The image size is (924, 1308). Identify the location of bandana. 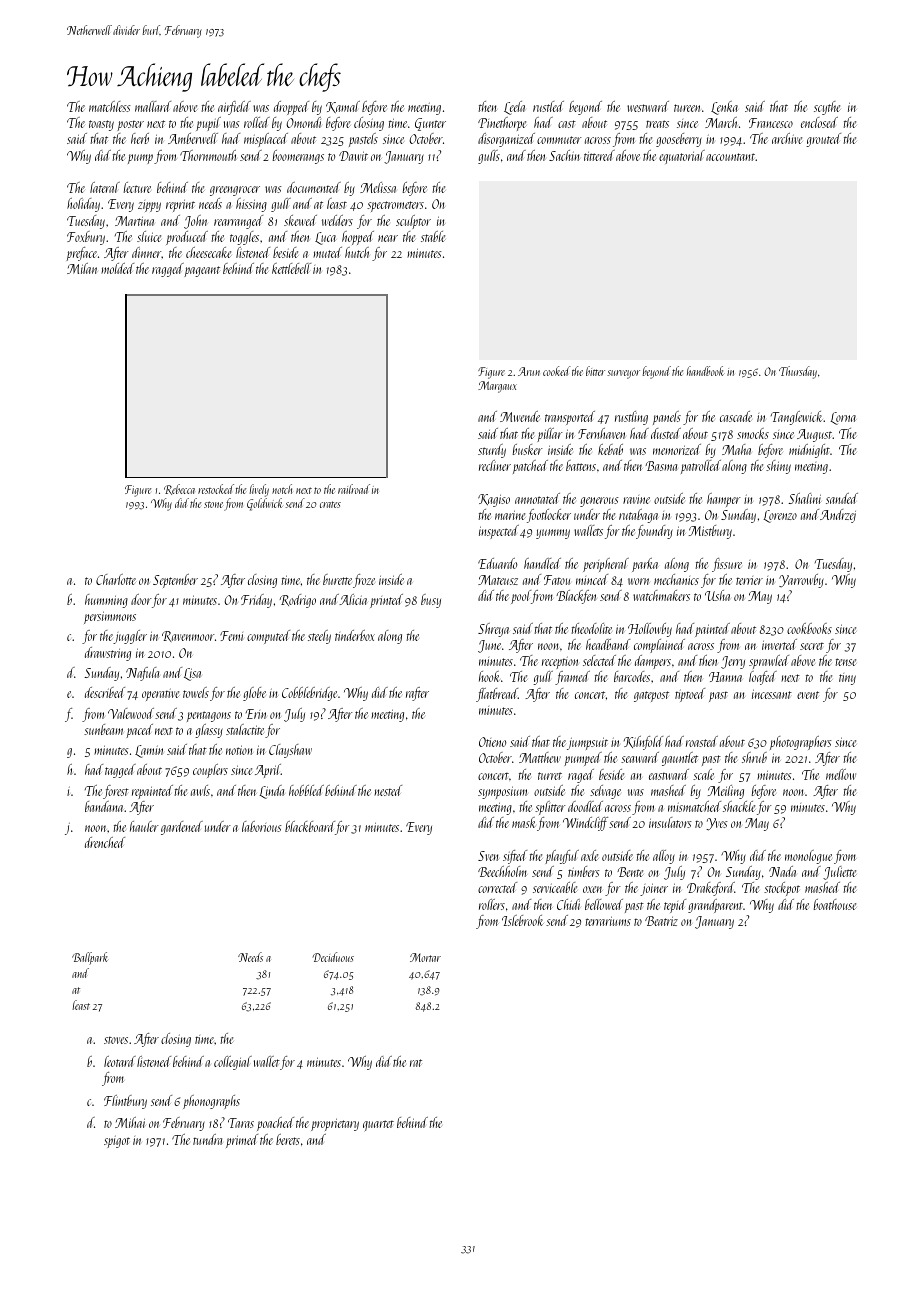
(105, 806).
